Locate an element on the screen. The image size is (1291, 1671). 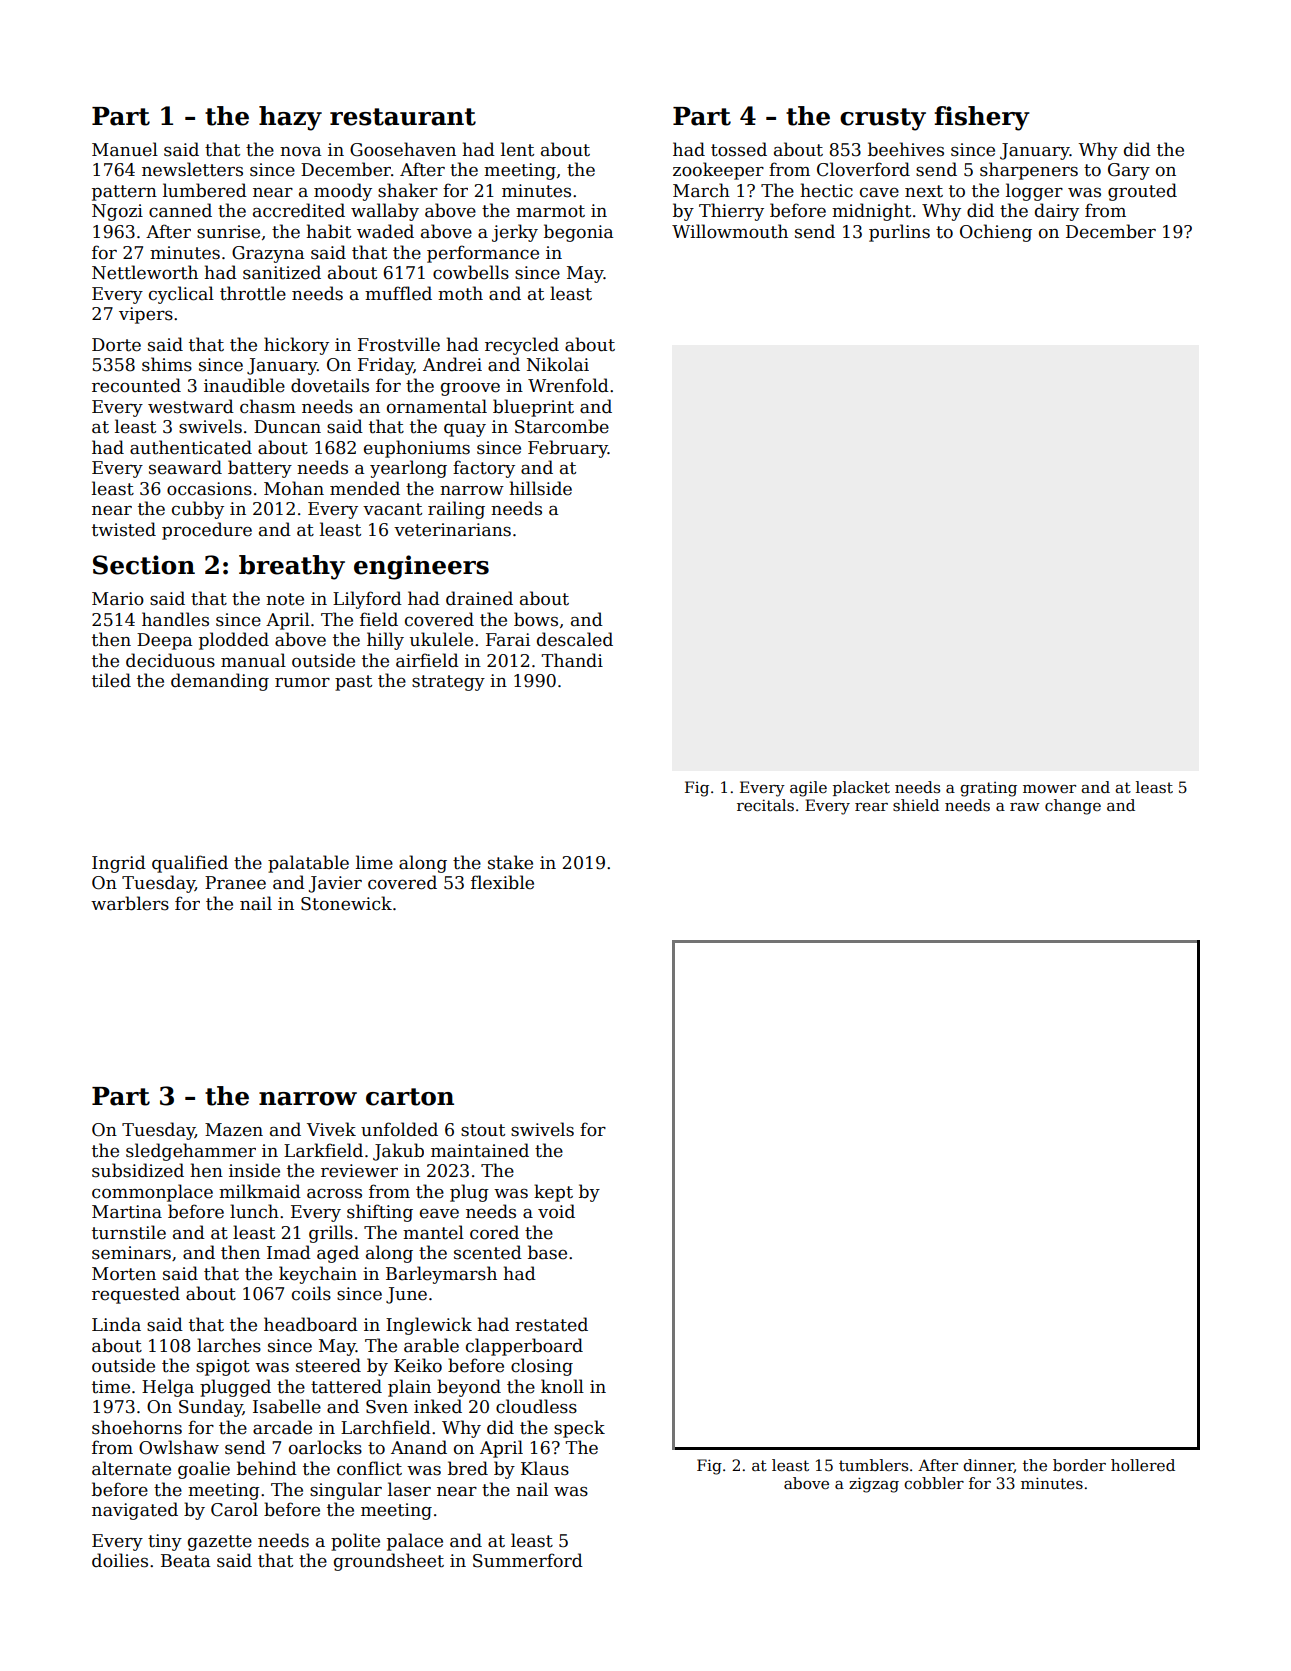
lent is located at coordinates (517, 149).
